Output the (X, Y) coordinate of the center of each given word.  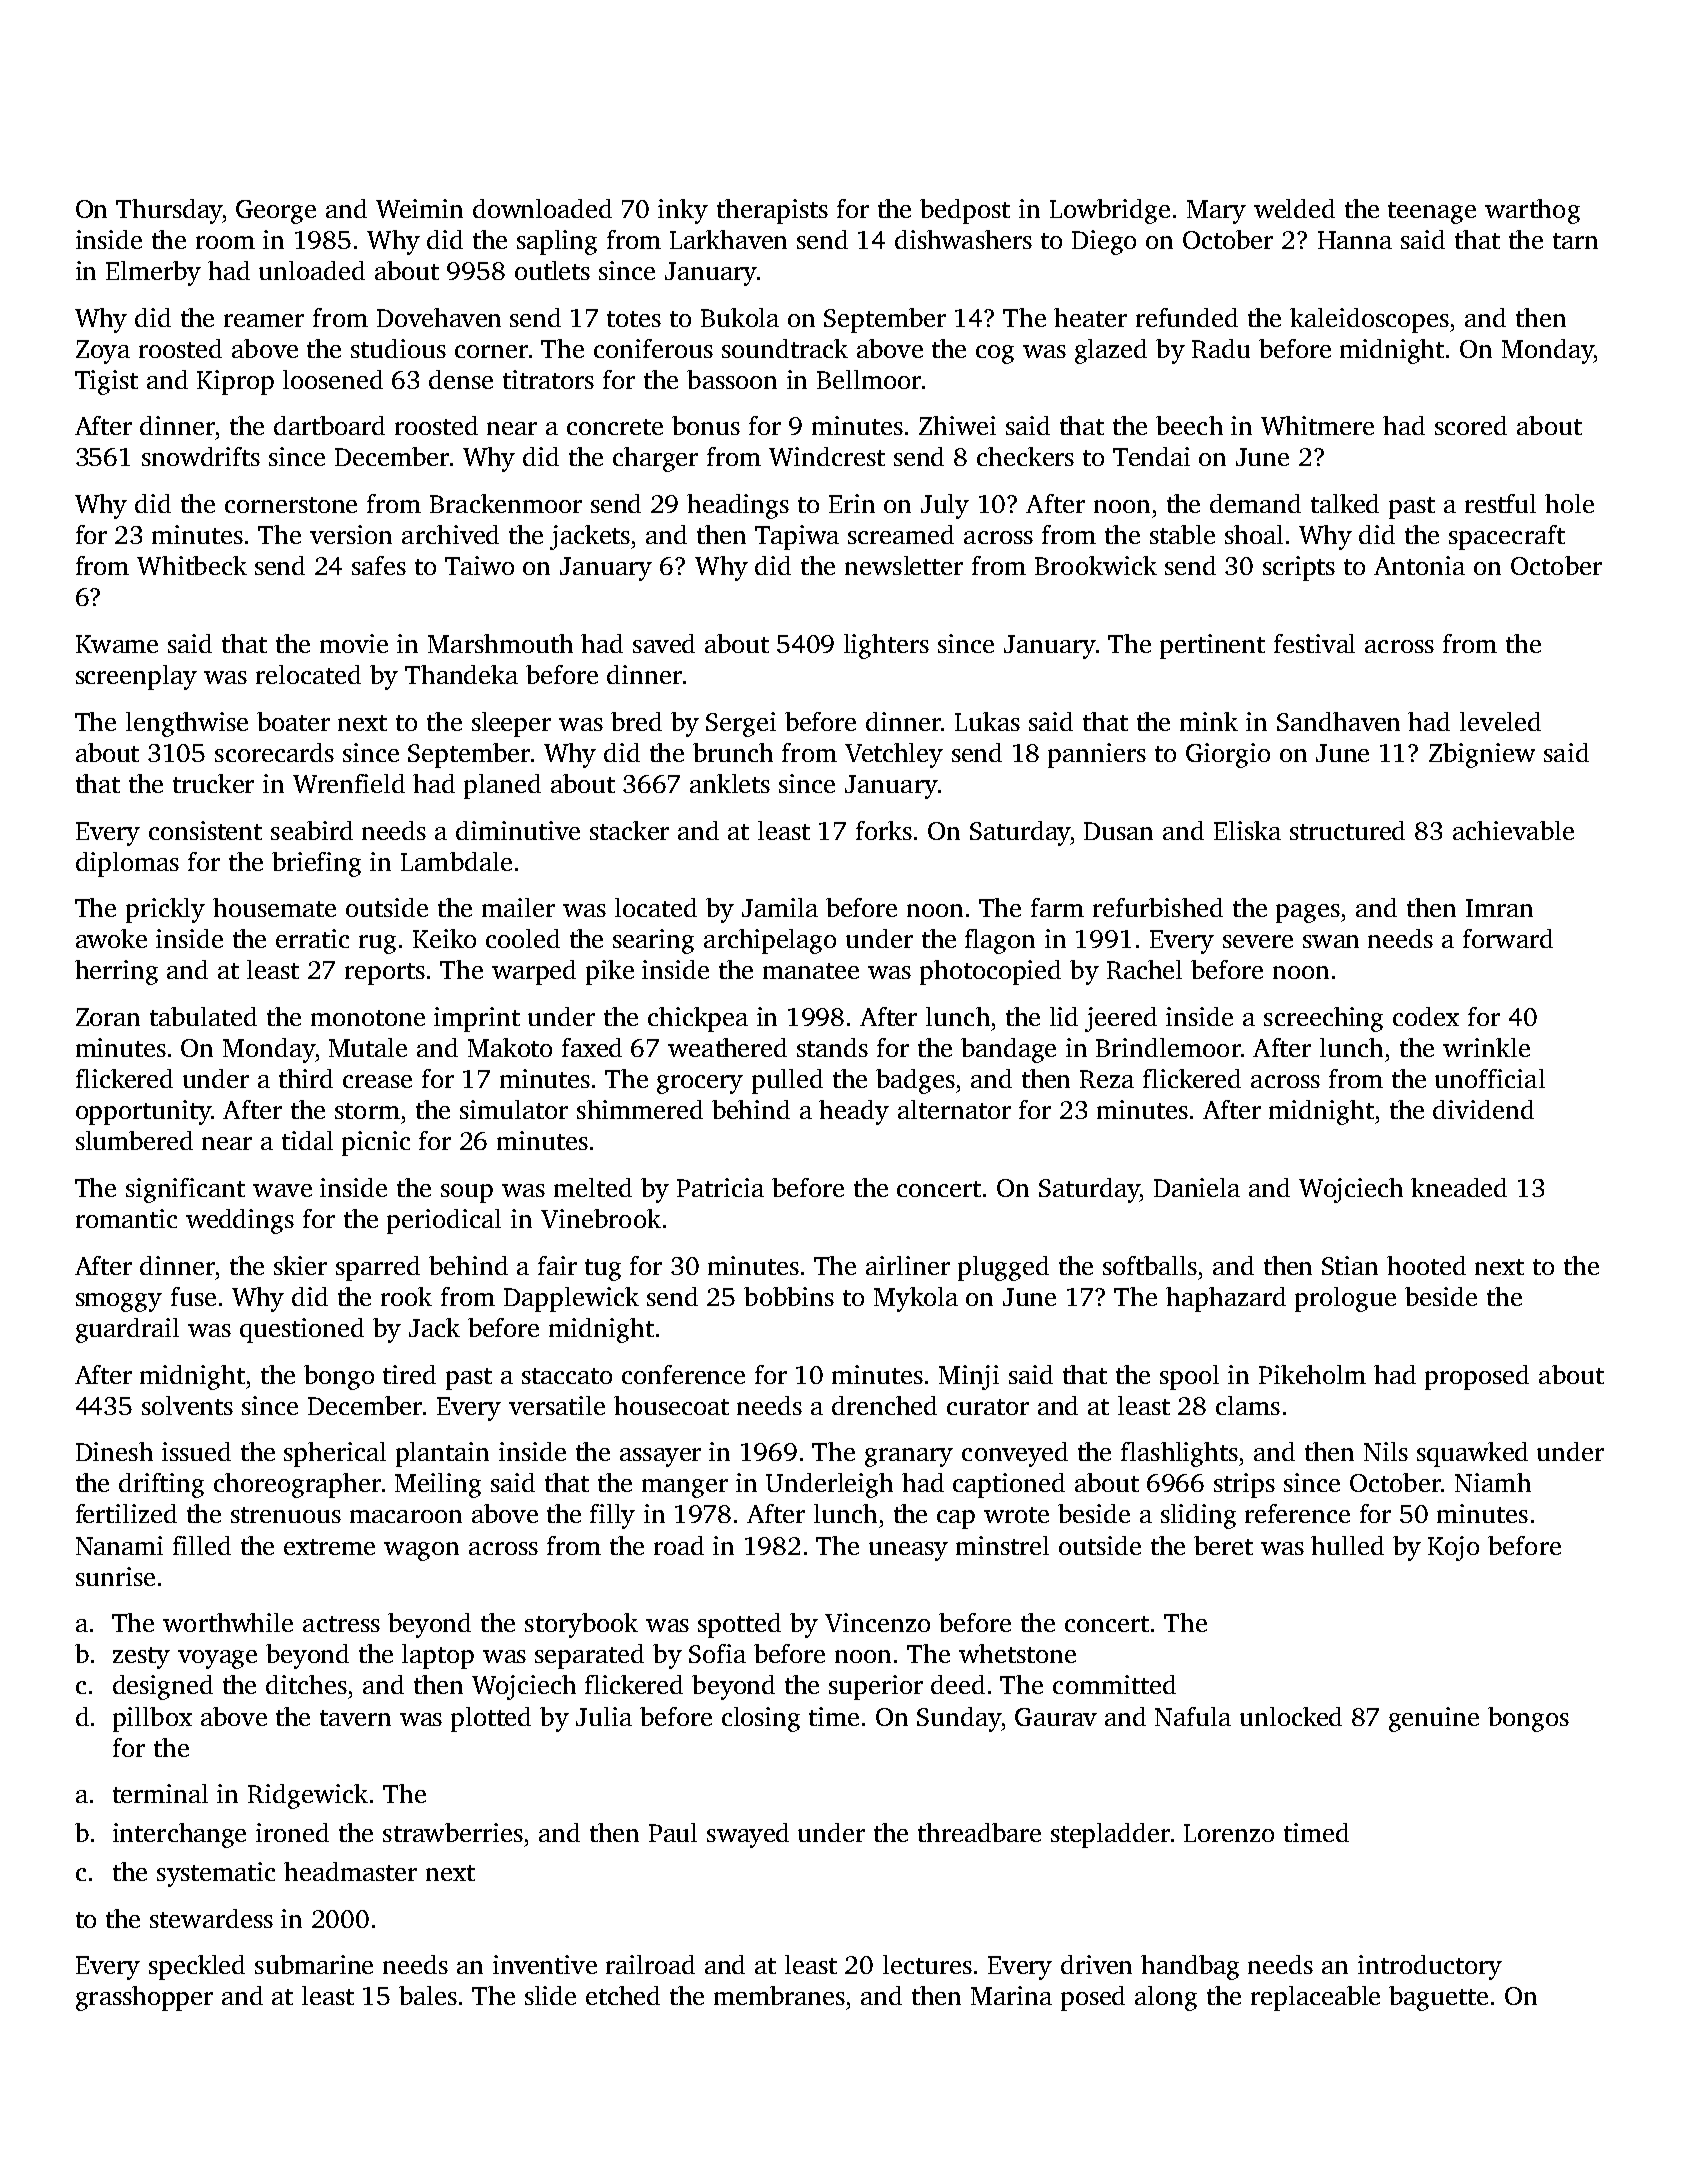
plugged (1003, 1268)
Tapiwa (797, 537)
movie (354, 643)
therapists (772, 211)
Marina (1011, 1995)
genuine (1434, 1719)
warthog (1532, 211)
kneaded (1459, 1187)
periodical (444, 1221)
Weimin (419, 208)
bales (428, 1995)
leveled (1500, 721)
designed (163, 1687)
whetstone (1017, 1653)
